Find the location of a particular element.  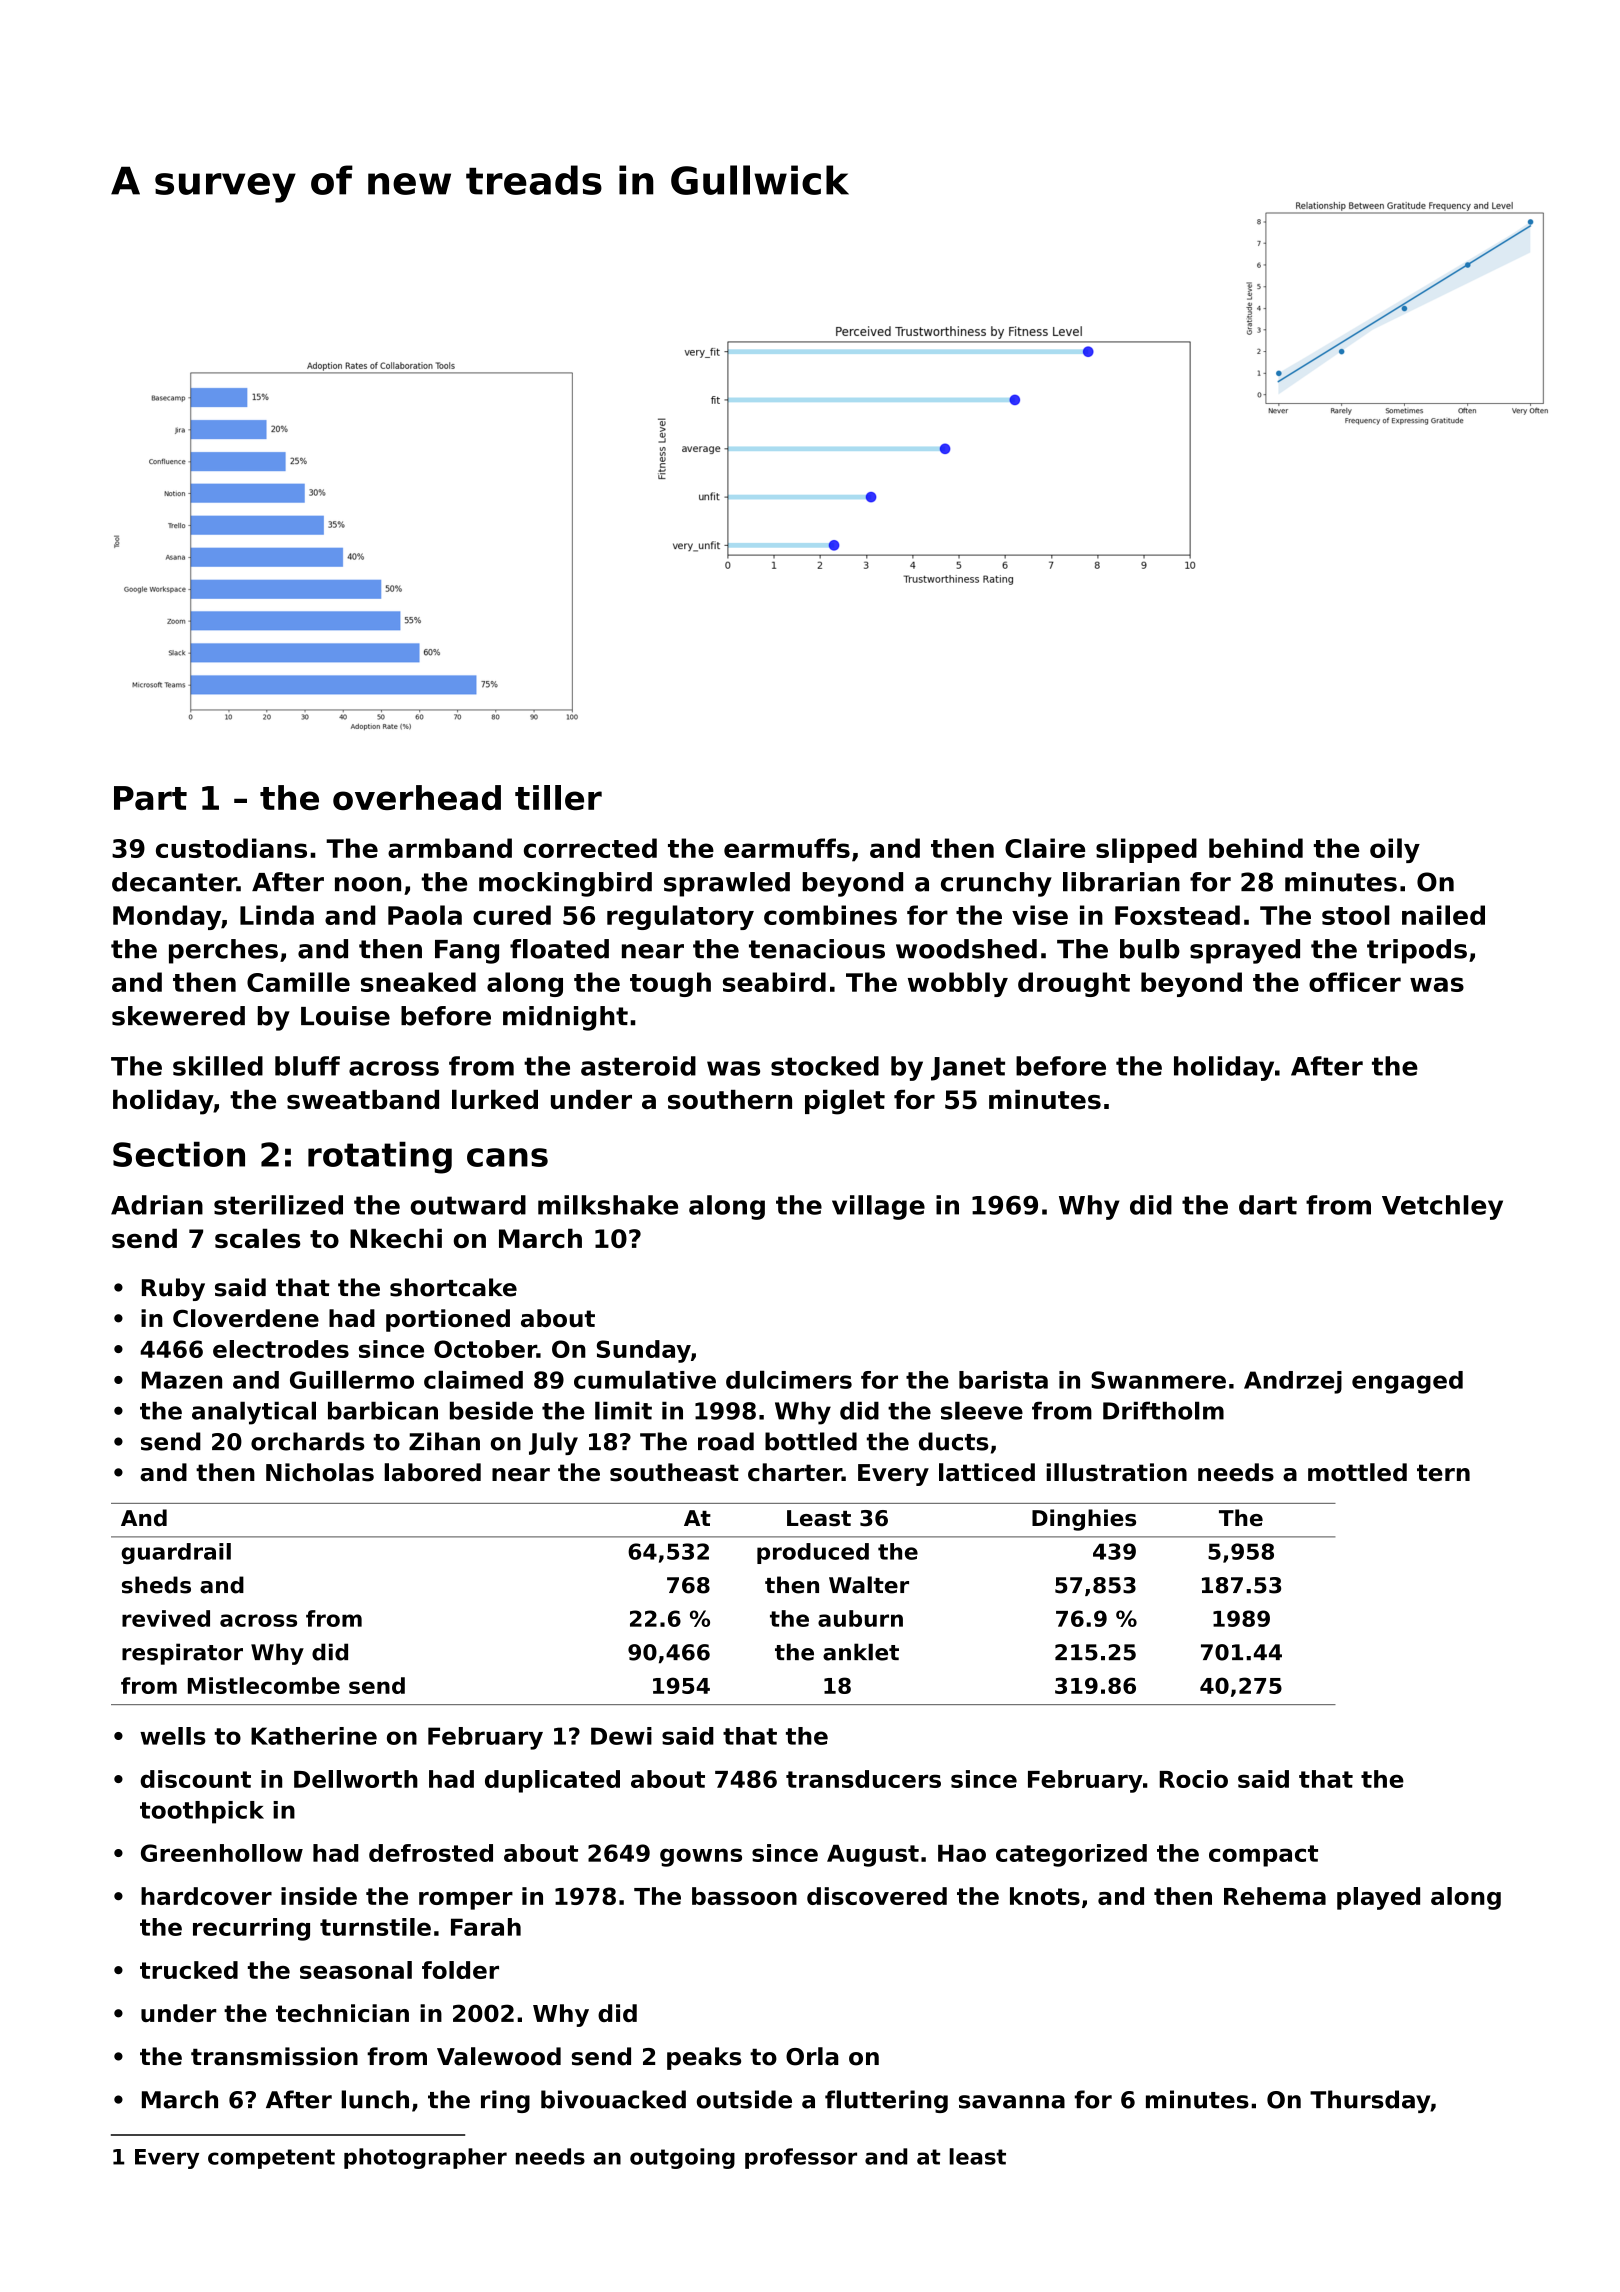

corrected is located at coordinates (590, 848).
